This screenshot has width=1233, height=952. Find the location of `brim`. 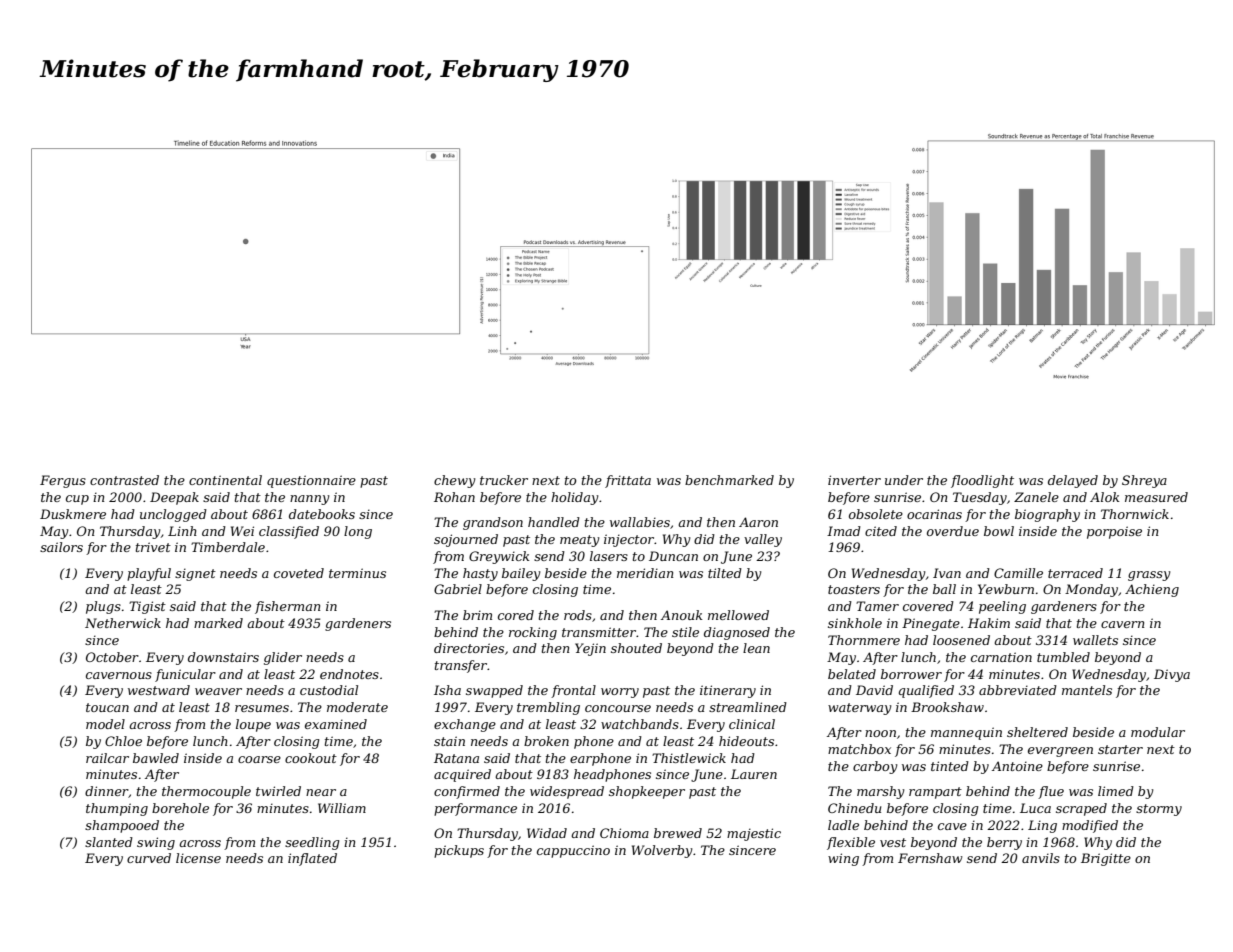

brim is located at coordinates (477, 615).
